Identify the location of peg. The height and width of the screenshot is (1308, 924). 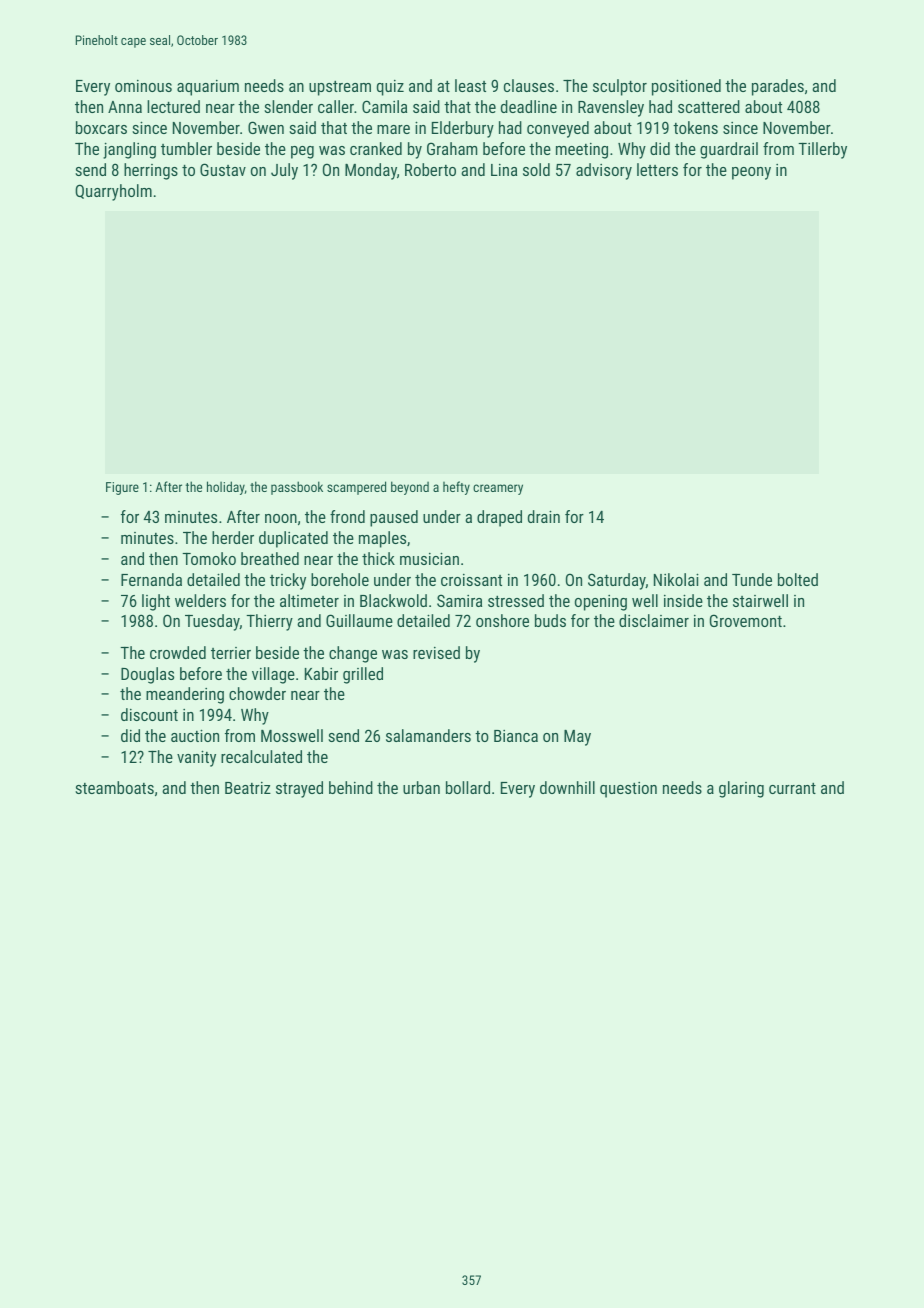
(302, 152).
